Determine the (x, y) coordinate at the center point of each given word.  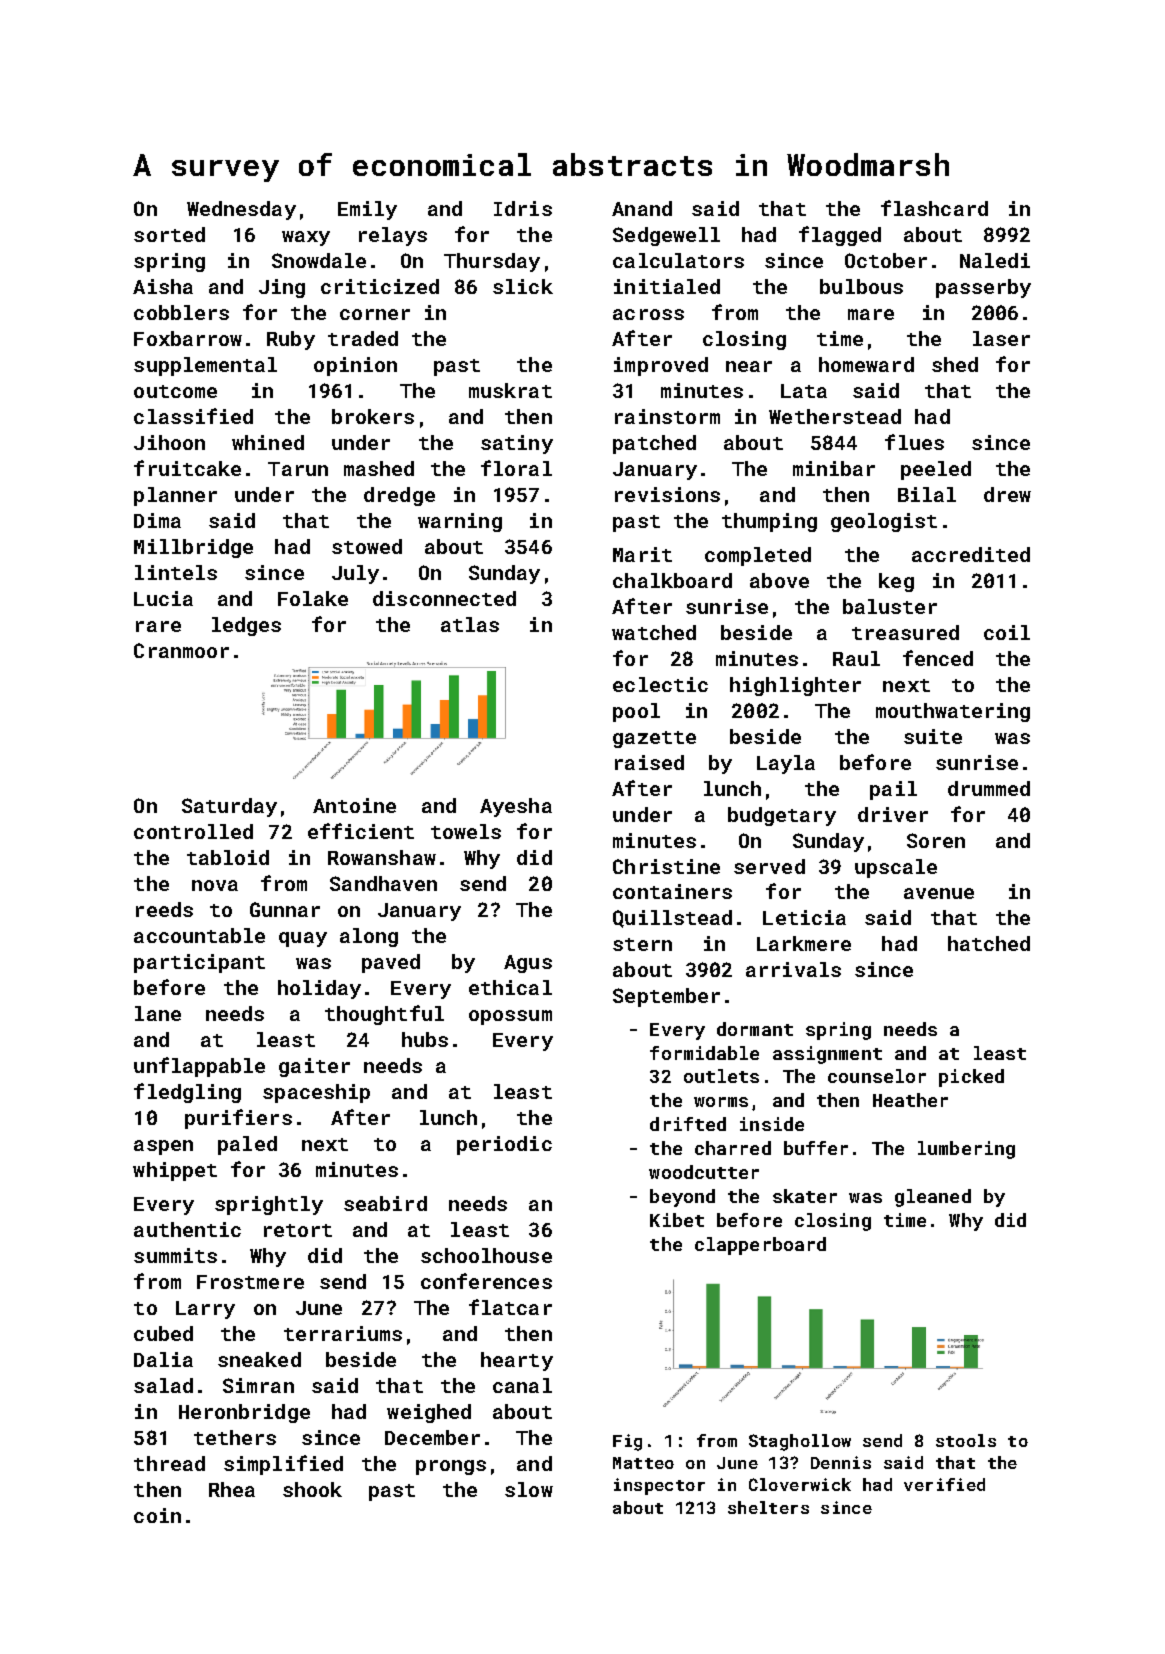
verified (944, 1484)
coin (157, 1515)
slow (529, 1489)
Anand (642, 208)
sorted (169, 234)
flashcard (934, 208)
